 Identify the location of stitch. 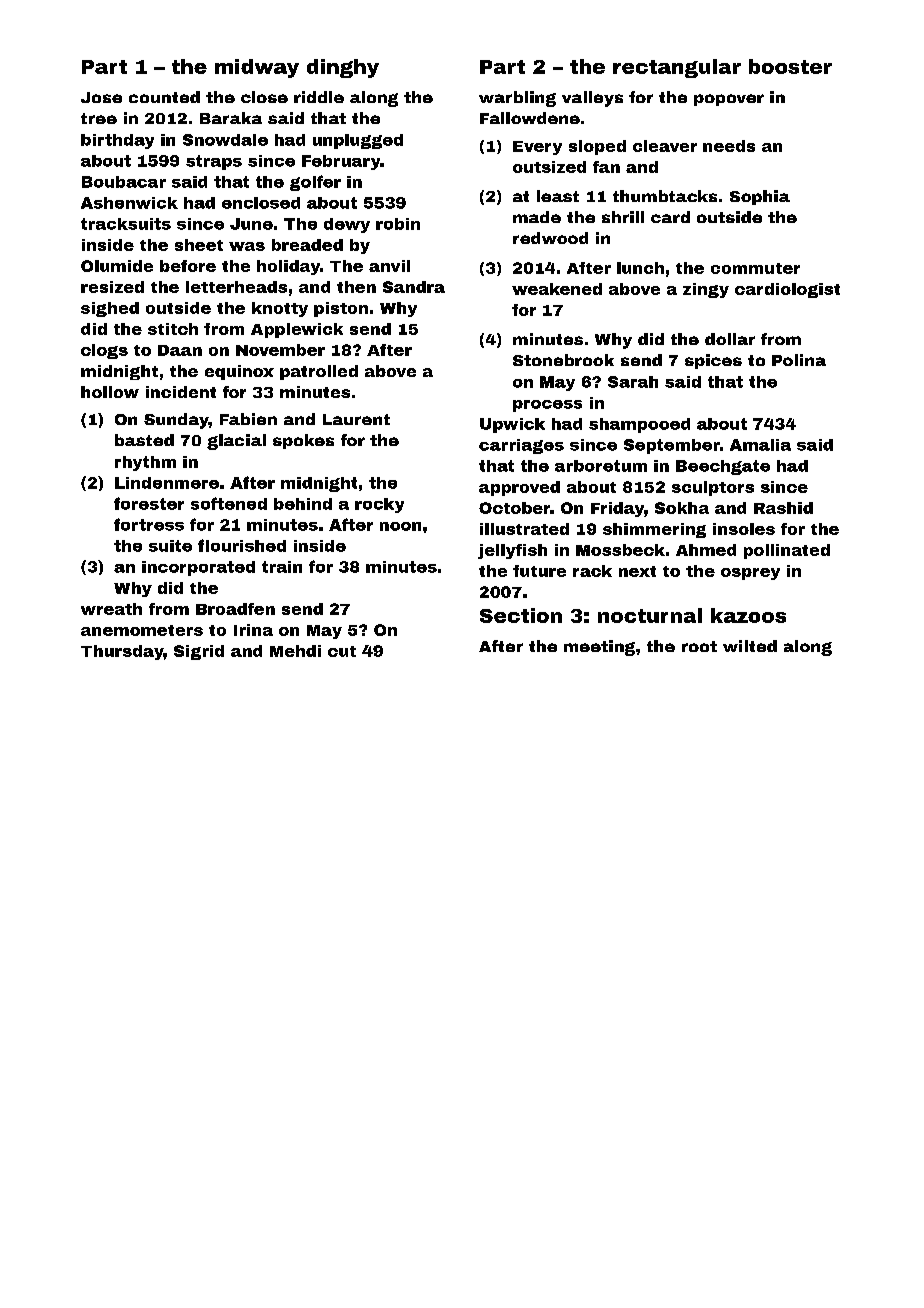
(173, 329).
